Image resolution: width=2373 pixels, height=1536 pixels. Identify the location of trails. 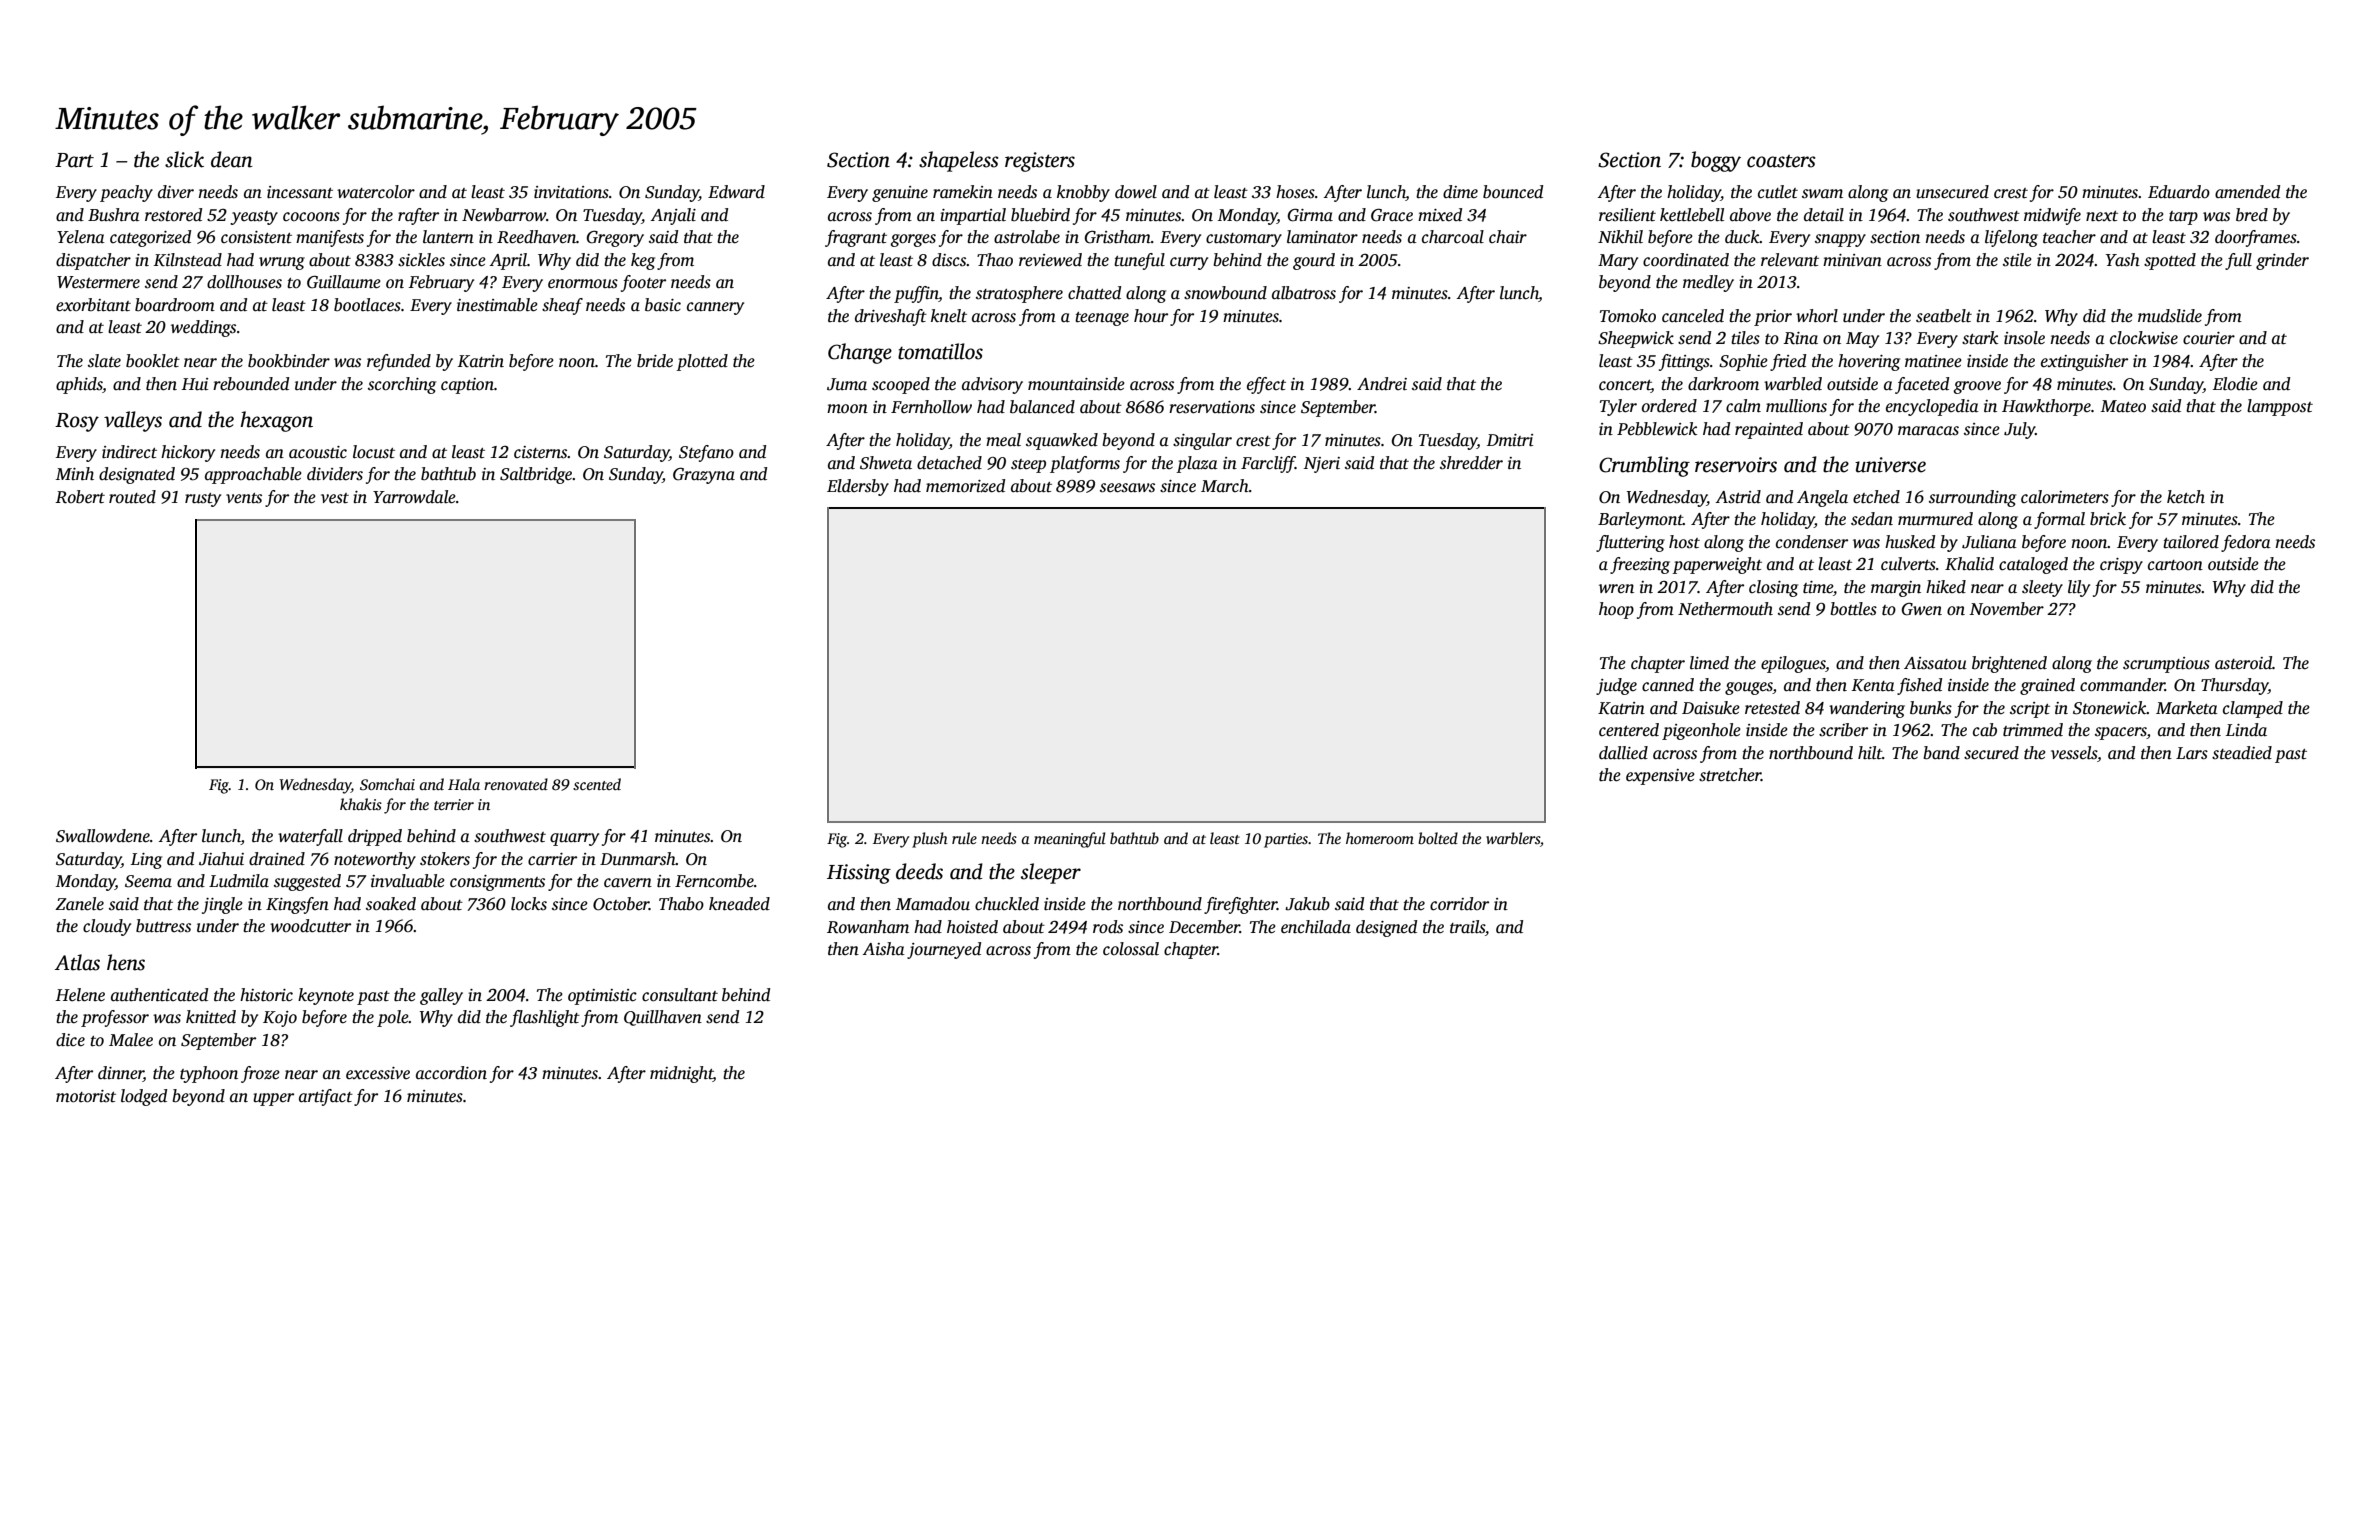
(1467, 927).
